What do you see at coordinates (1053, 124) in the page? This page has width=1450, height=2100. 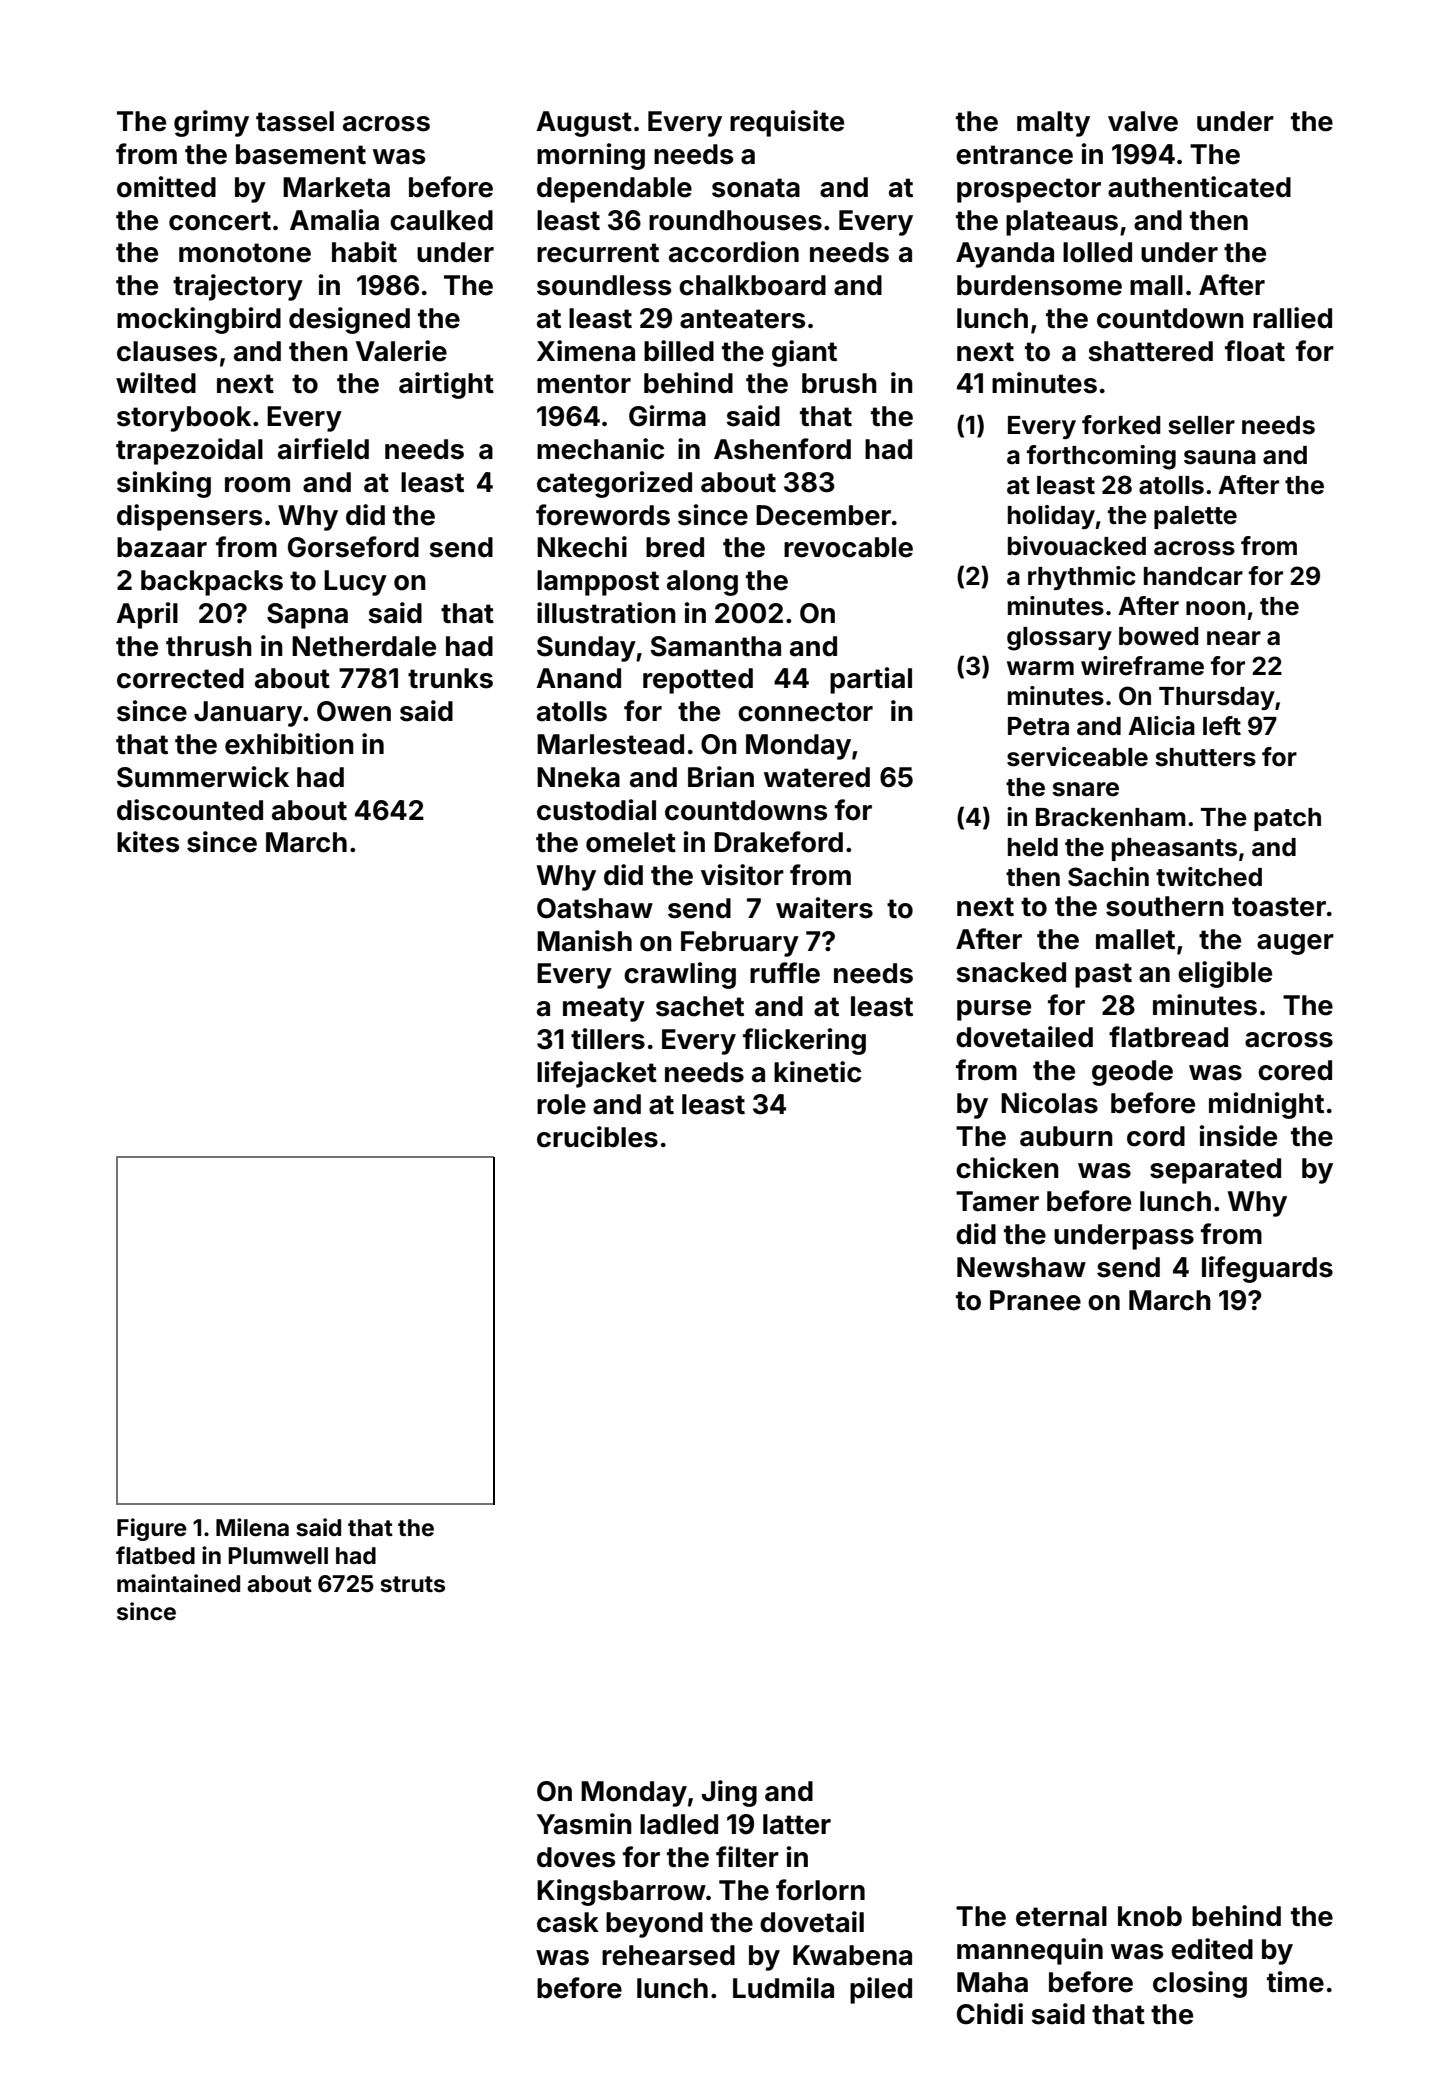 I see `malty` at bounding box center [1053, 124].
